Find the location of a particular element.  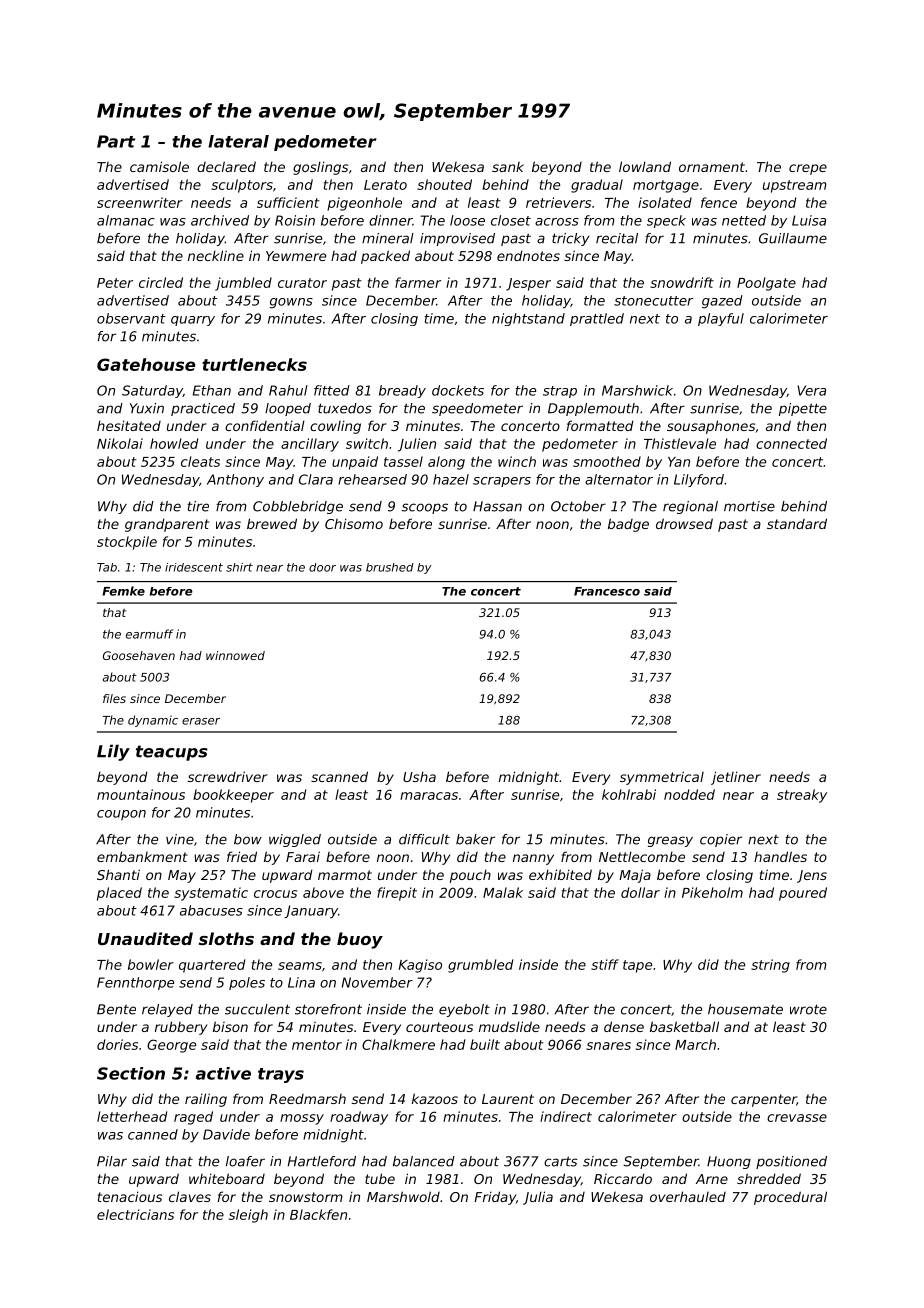

lowland is located at coordinates (645, 166).
